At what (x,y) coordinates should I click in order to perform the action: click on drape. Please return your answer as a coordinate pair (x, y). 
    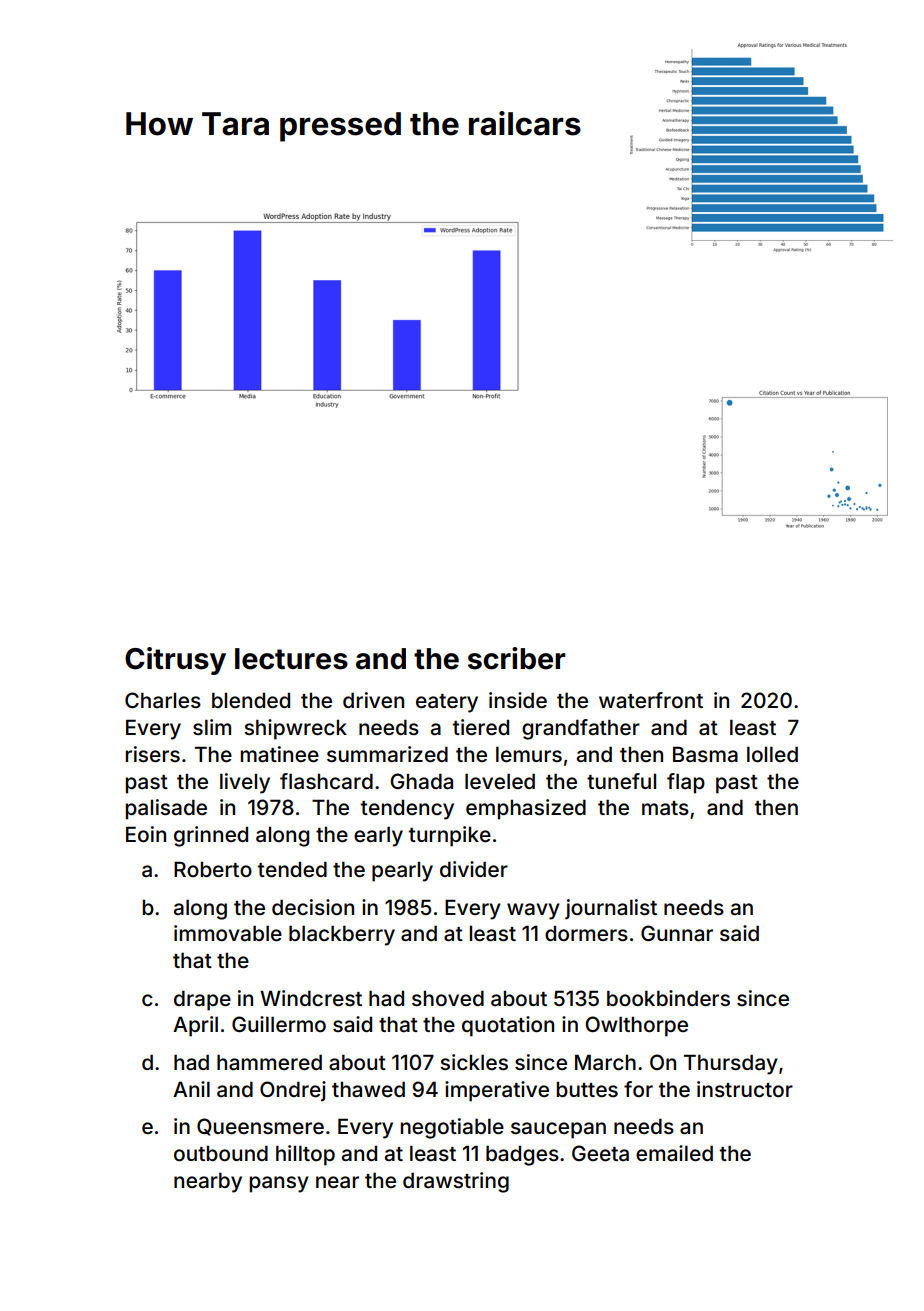
    Looking at the image, I should click on (202, 1001).
